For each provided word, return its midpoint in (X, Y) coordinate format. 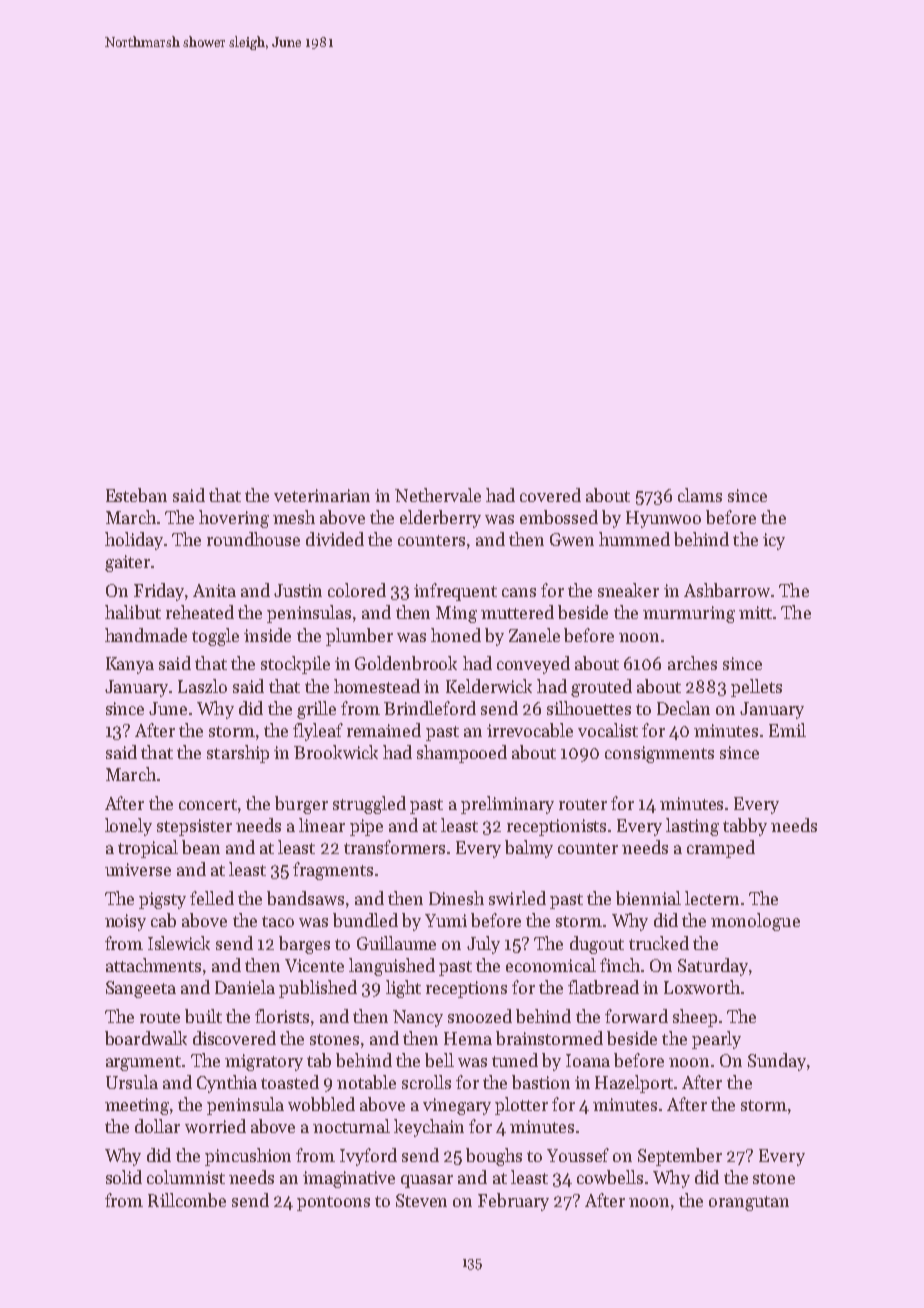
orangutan (749, 1203)
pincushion (248, 1157)
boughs (494, 1157)
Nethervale (438, 495)
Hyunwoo (663, 519)
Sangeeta (141, 989)
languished (392, 967)
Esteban (136, 495)
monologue (755, 922)
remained (384, 730)
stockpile (295, 665)
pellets (756, 688)
